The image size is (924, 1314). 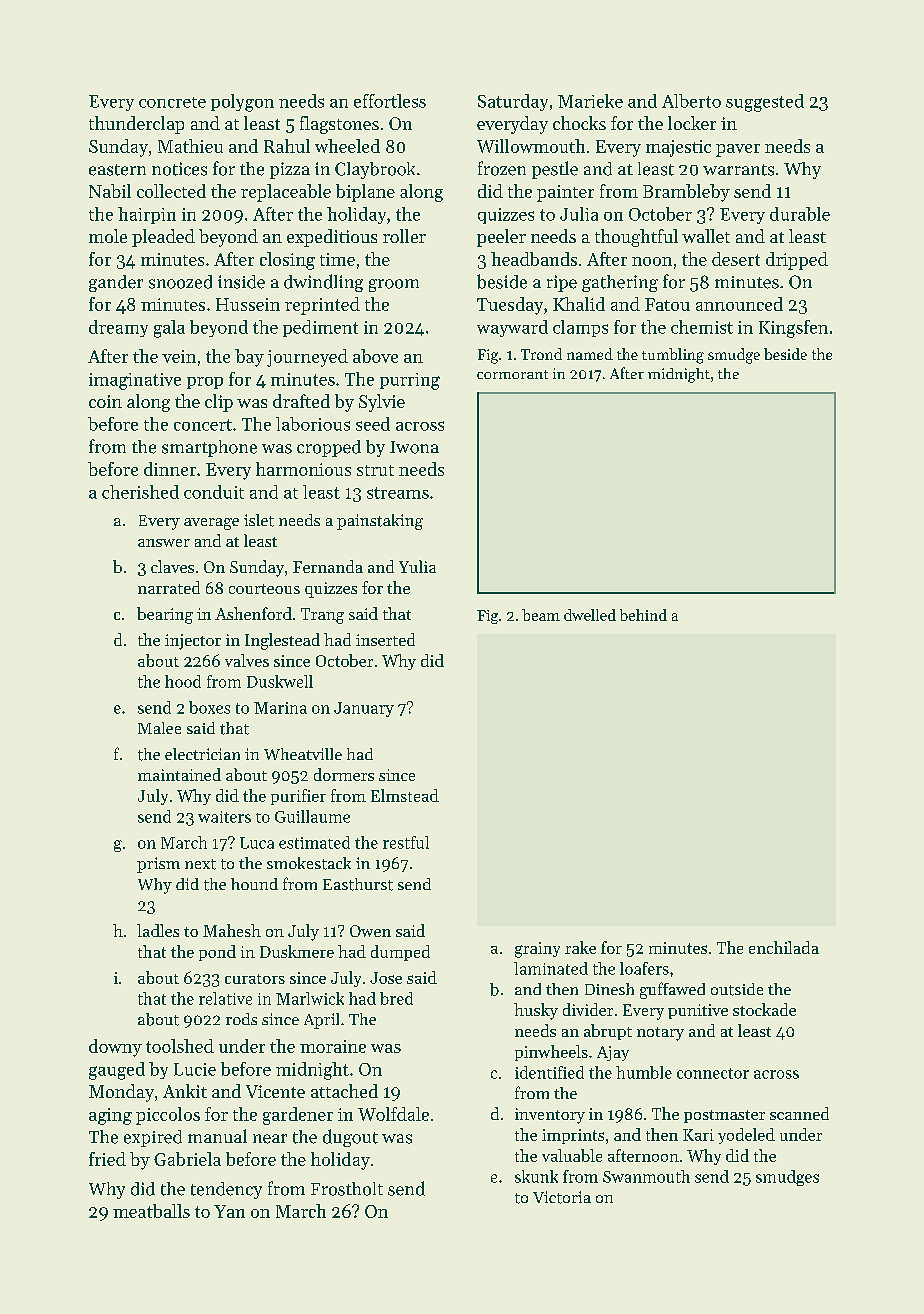 I want to click on dreamy, so click(x=118, y=328).
